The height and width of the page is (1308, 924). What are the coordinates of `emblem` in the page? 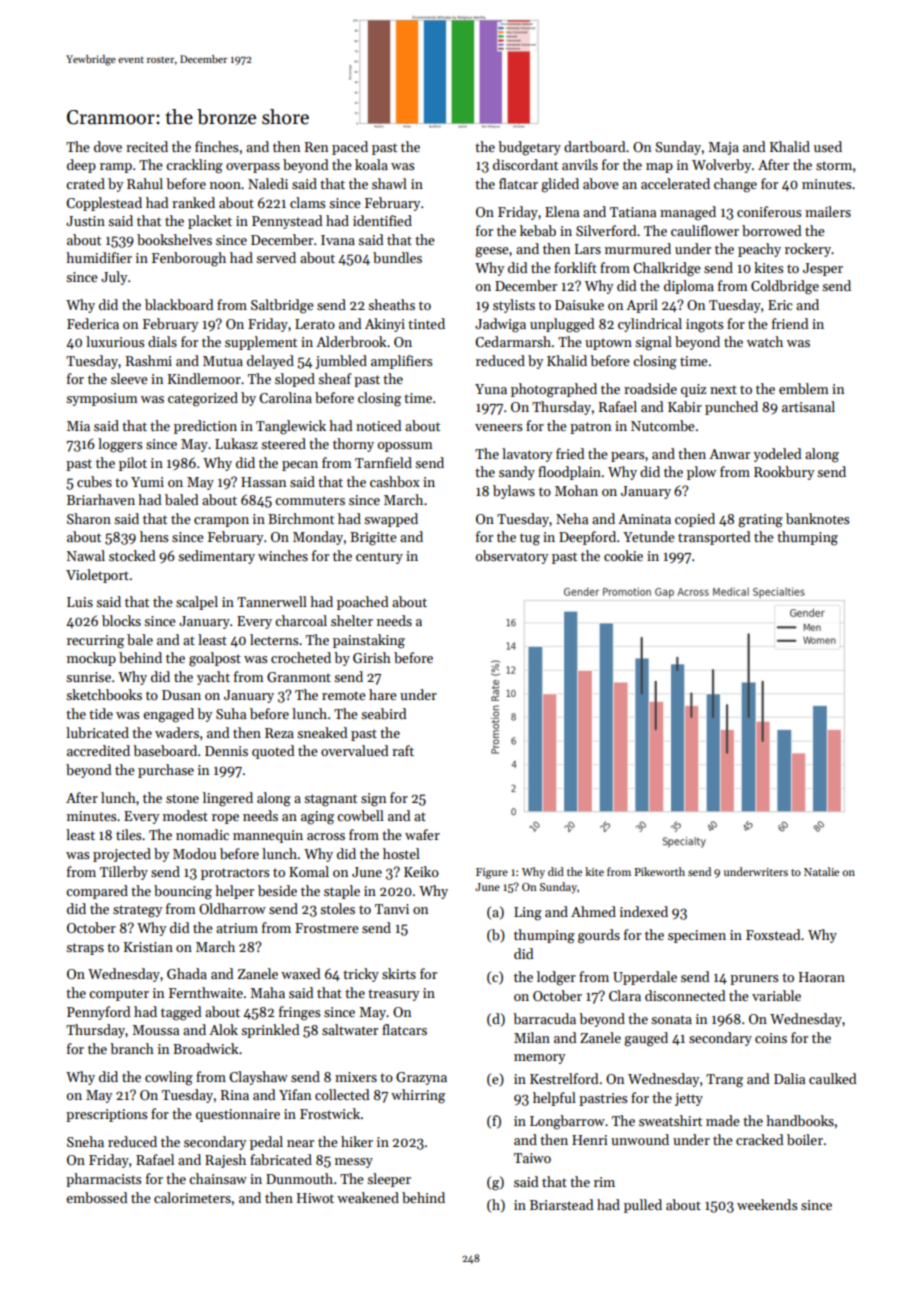 It's located at (804, 388).
